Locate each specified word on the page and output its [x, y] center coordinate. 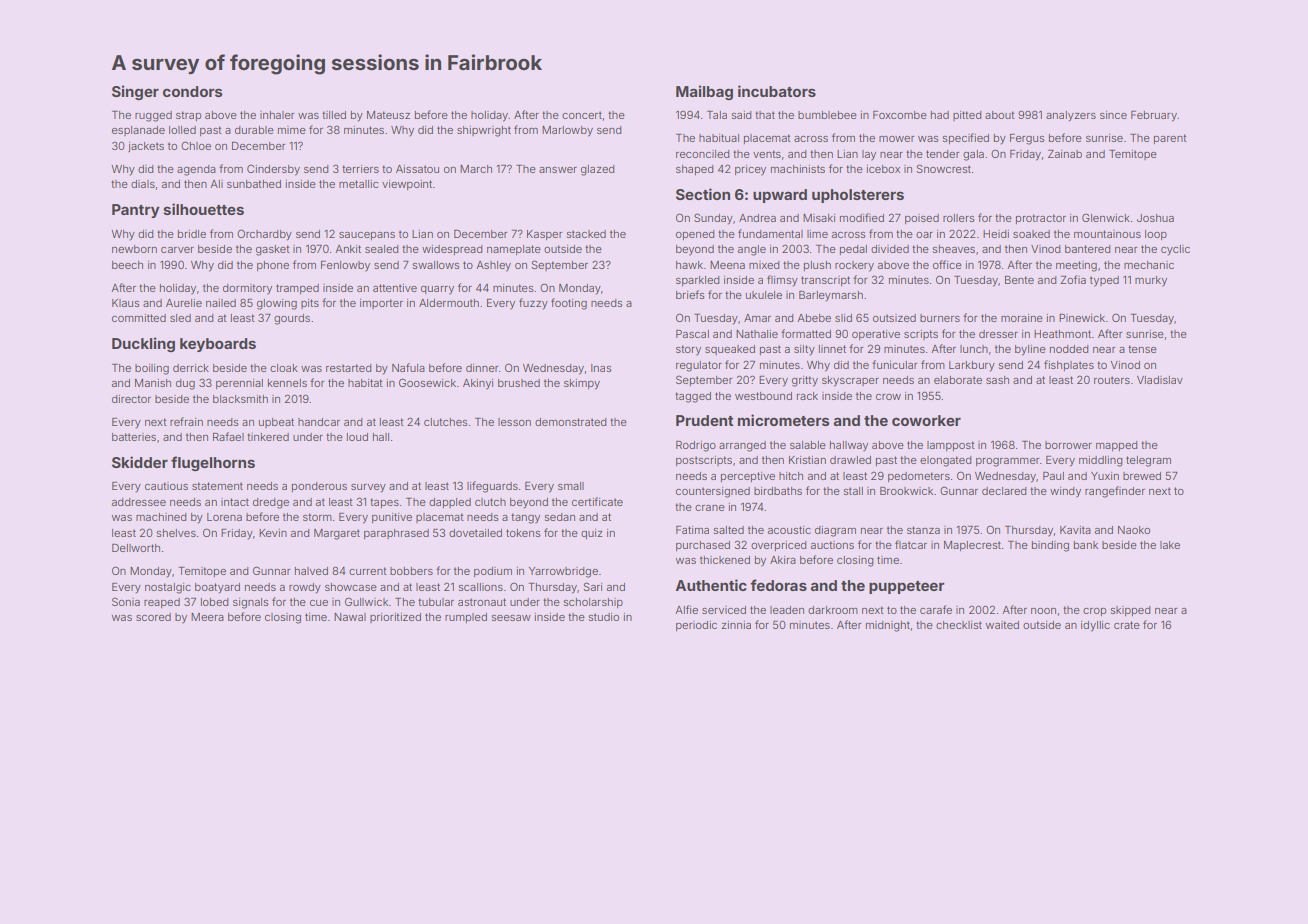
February [1154, 116]
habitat [365, 383]
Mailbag [704, 92]
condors [192, 91]
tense [1142, 349]
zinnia [736, 625]
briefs [690, 294]
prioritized [395, 618]
